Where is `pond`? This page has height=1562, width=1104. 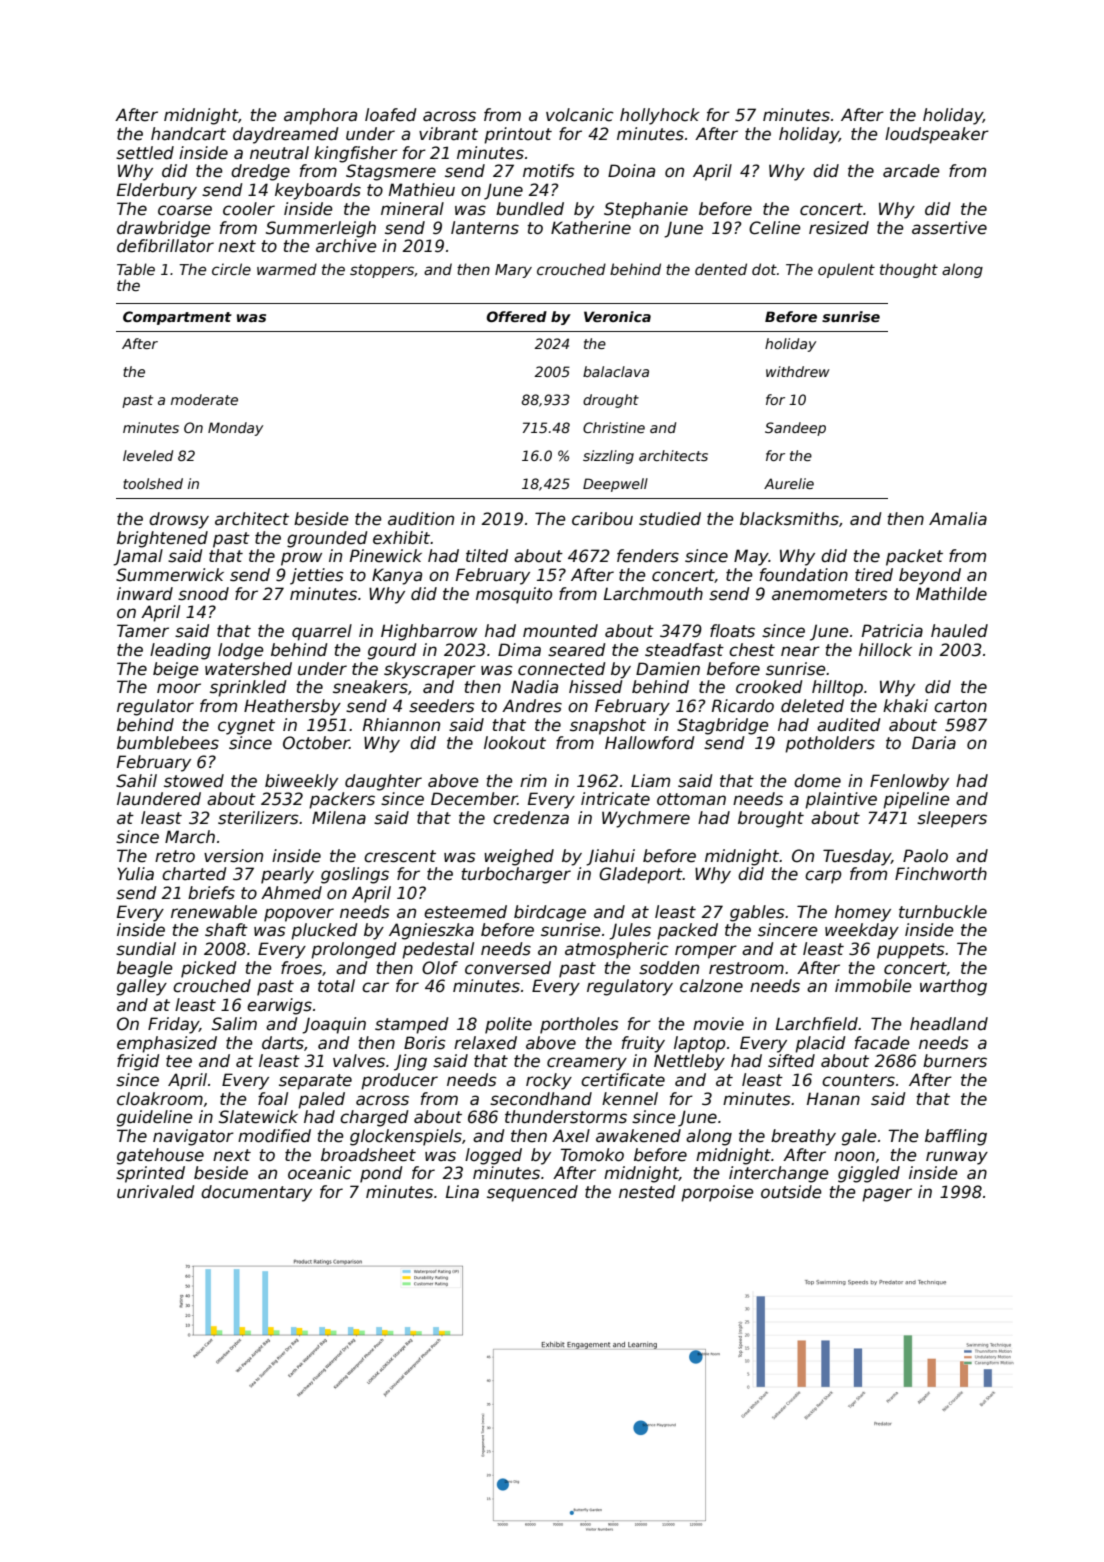
pond is located at coordinates (381, 1174).
